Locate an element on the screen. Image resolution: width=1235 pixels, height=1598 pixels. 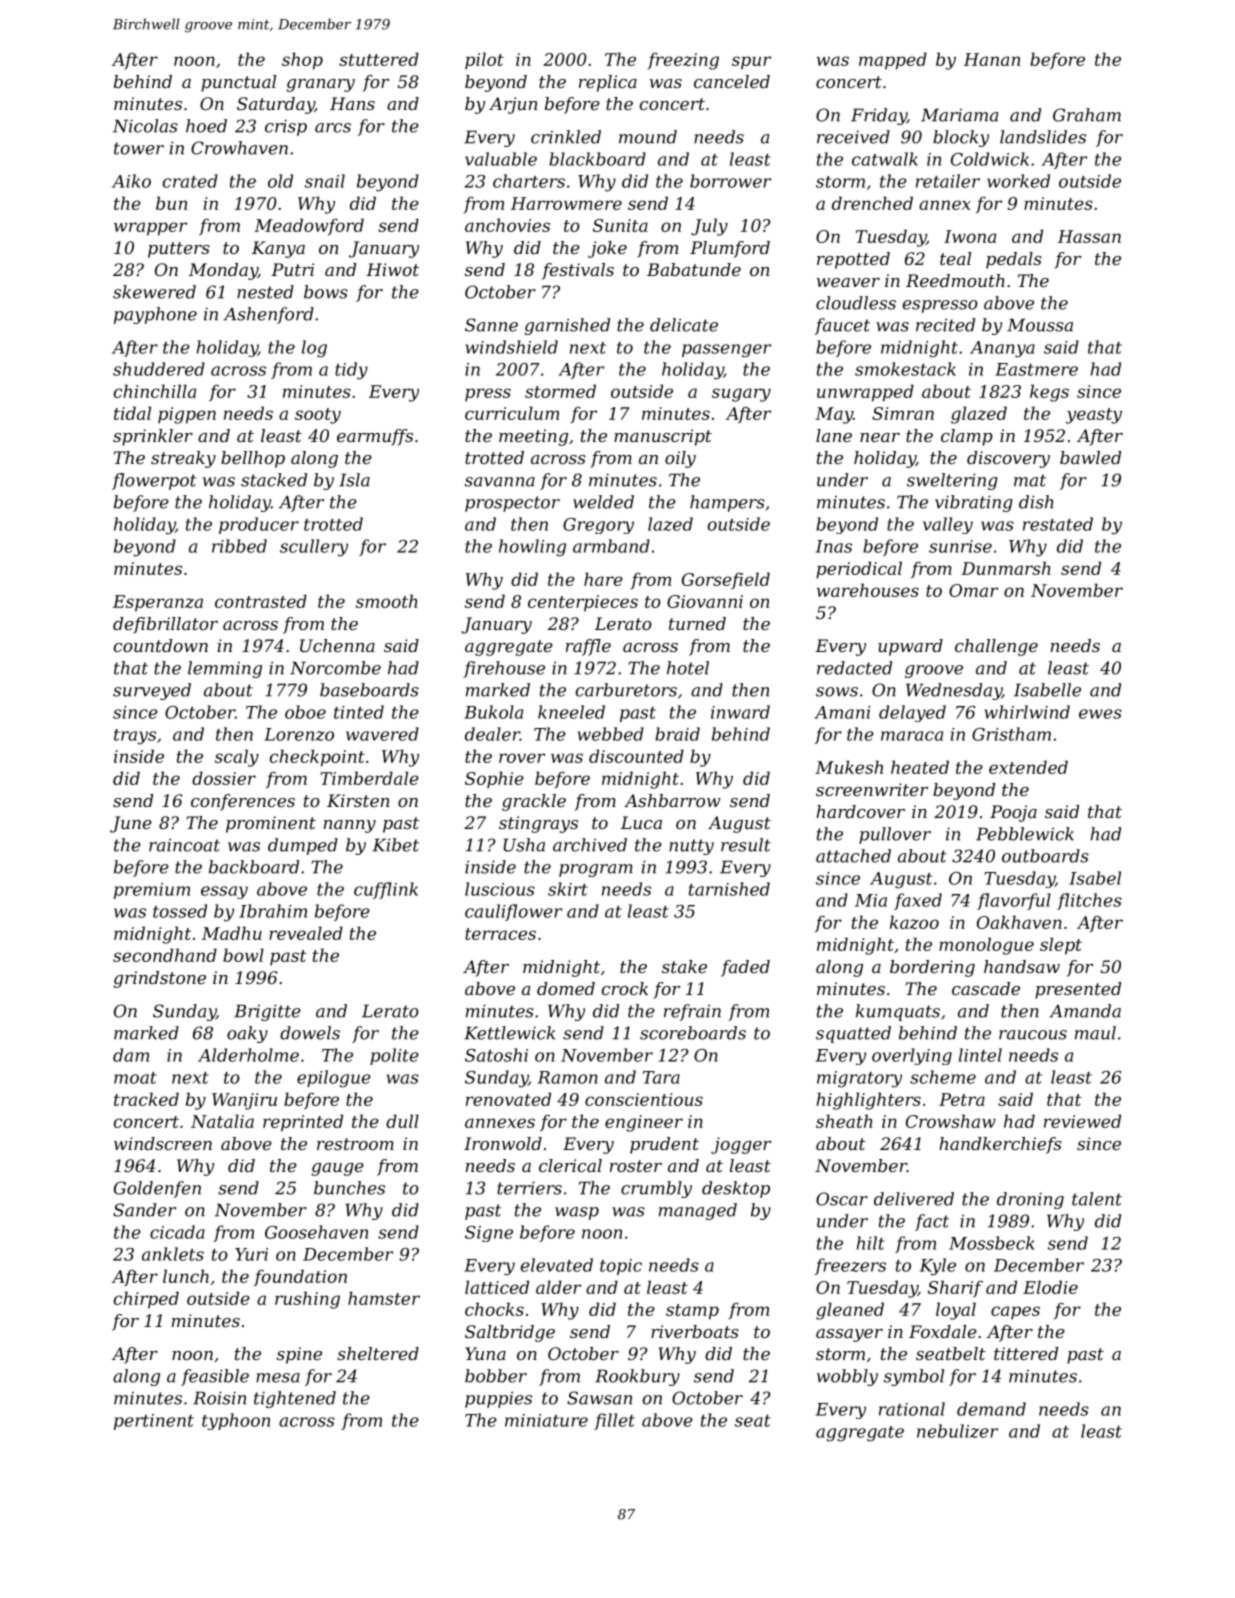
premium is located at coordinates (152, 891).
